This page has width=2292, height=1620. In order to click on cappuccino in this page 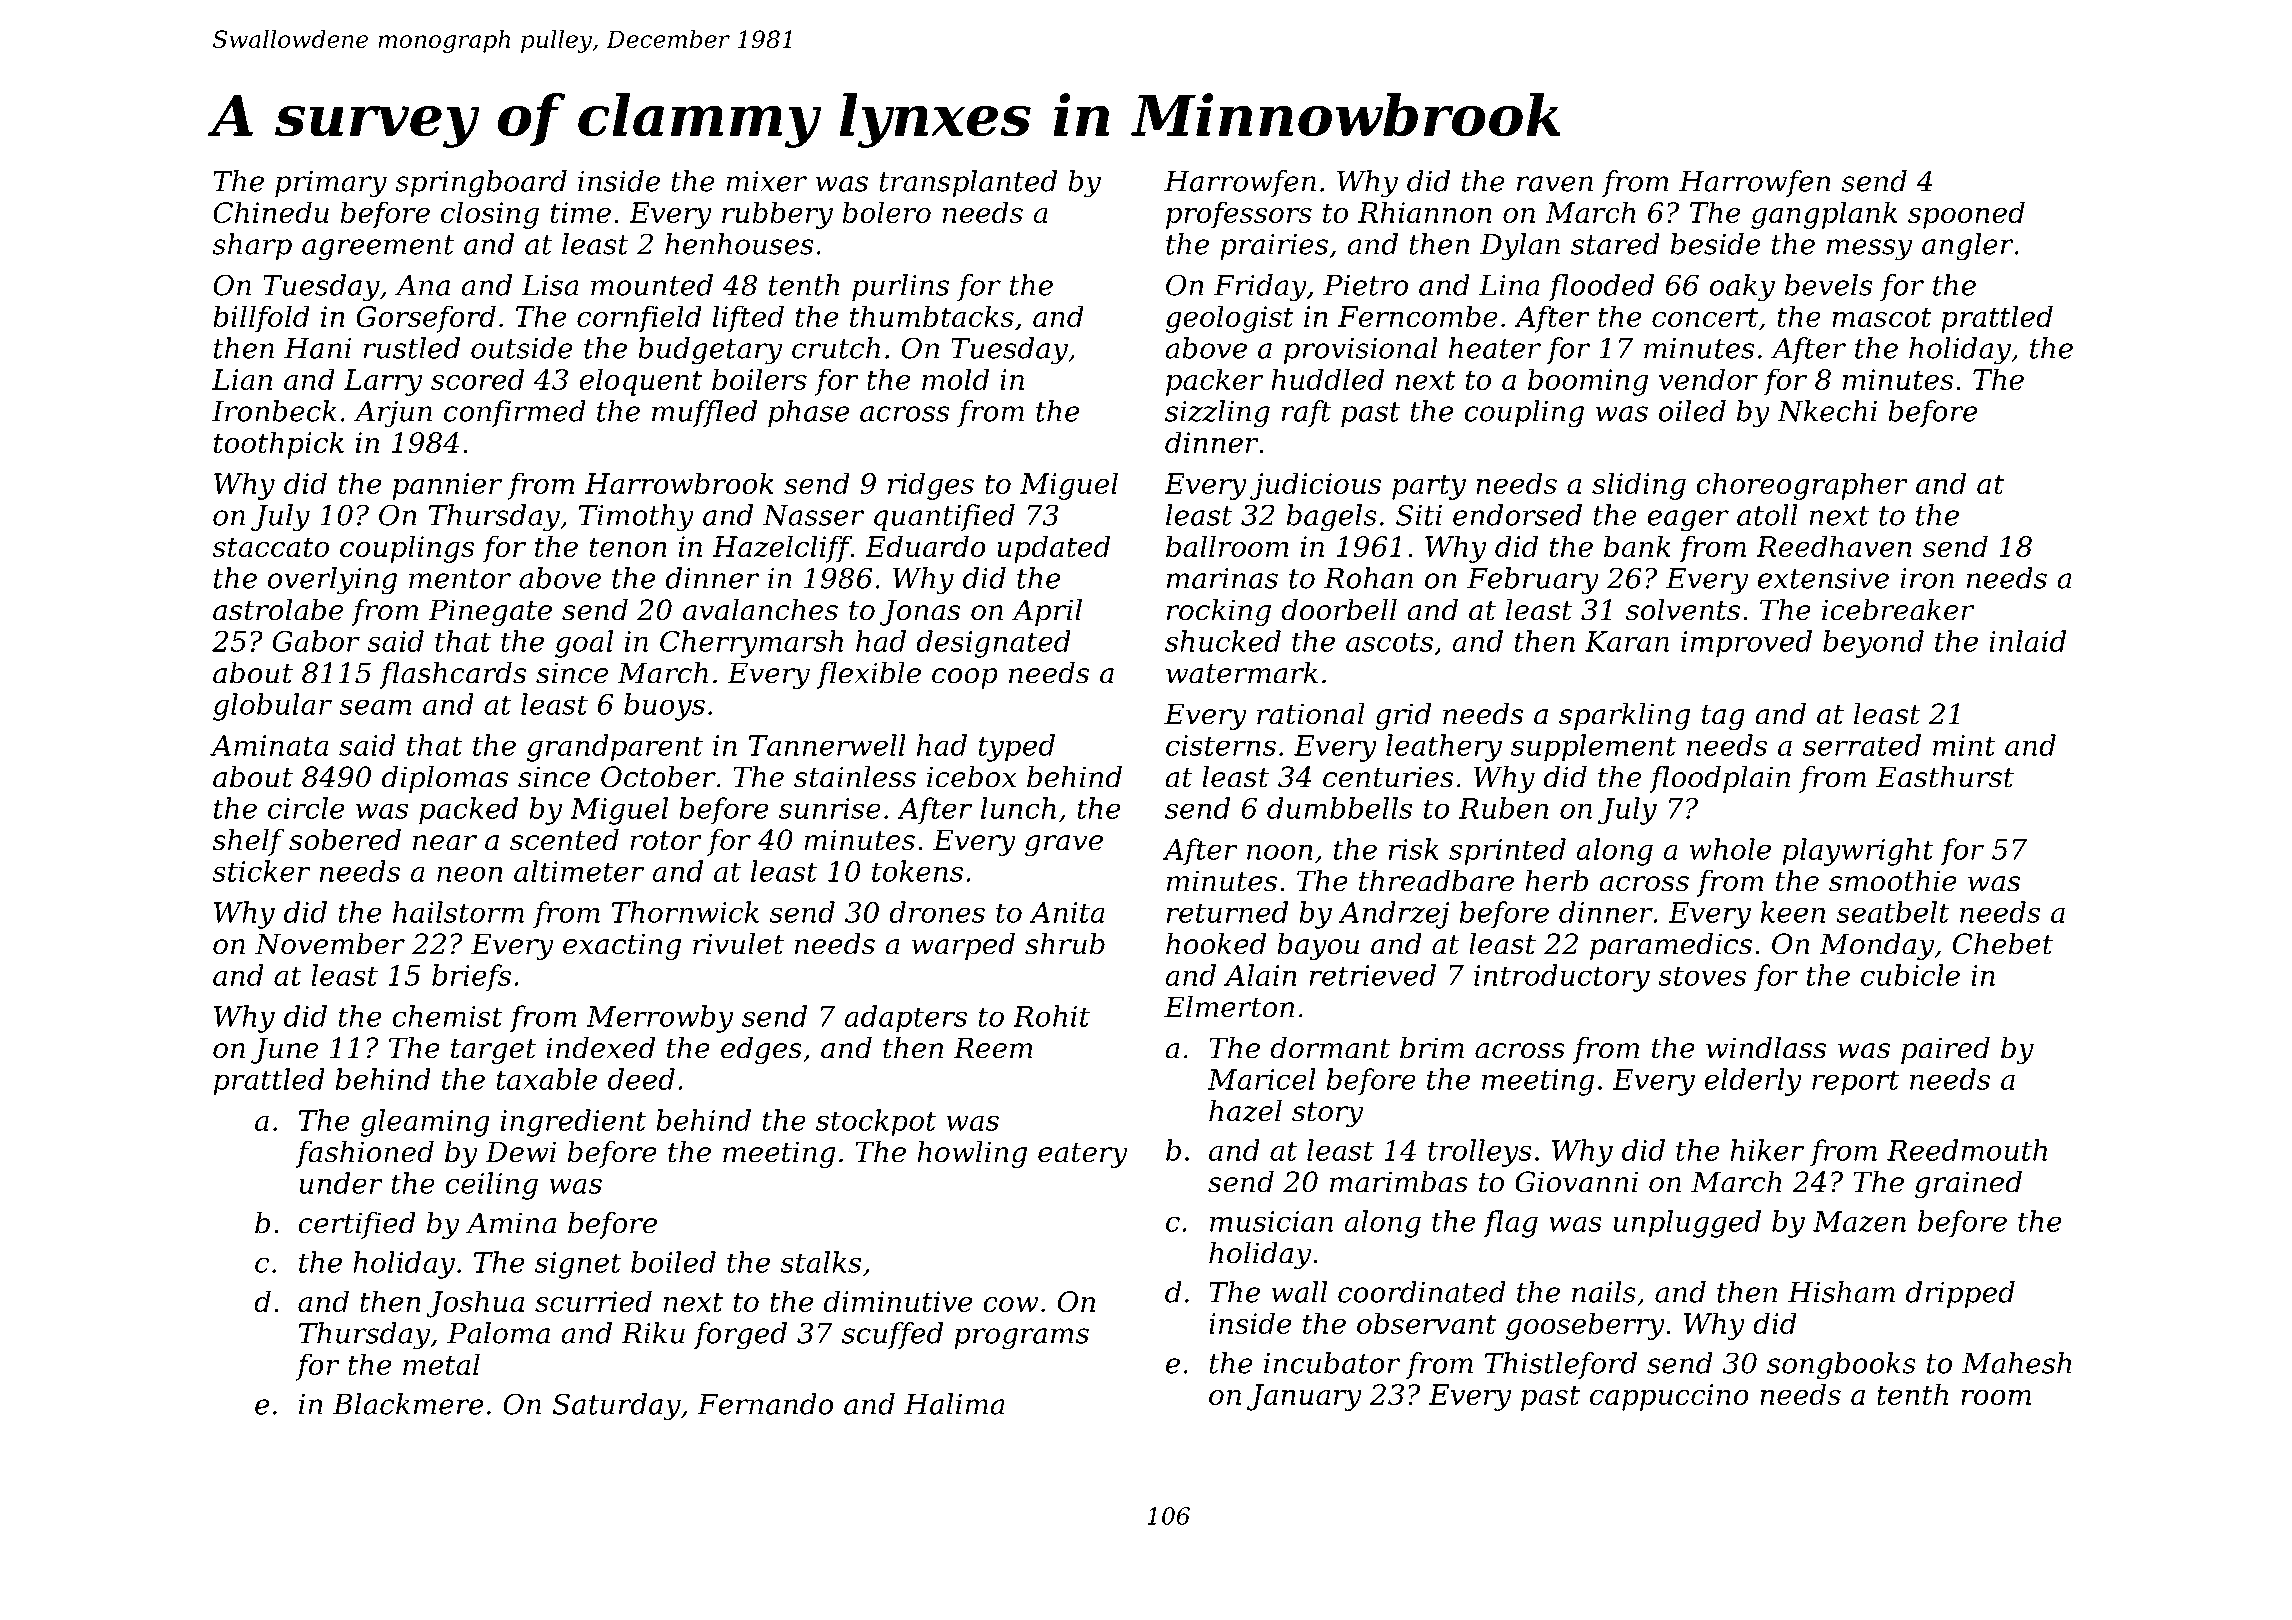, I will do `click(1669, 1397)`.
